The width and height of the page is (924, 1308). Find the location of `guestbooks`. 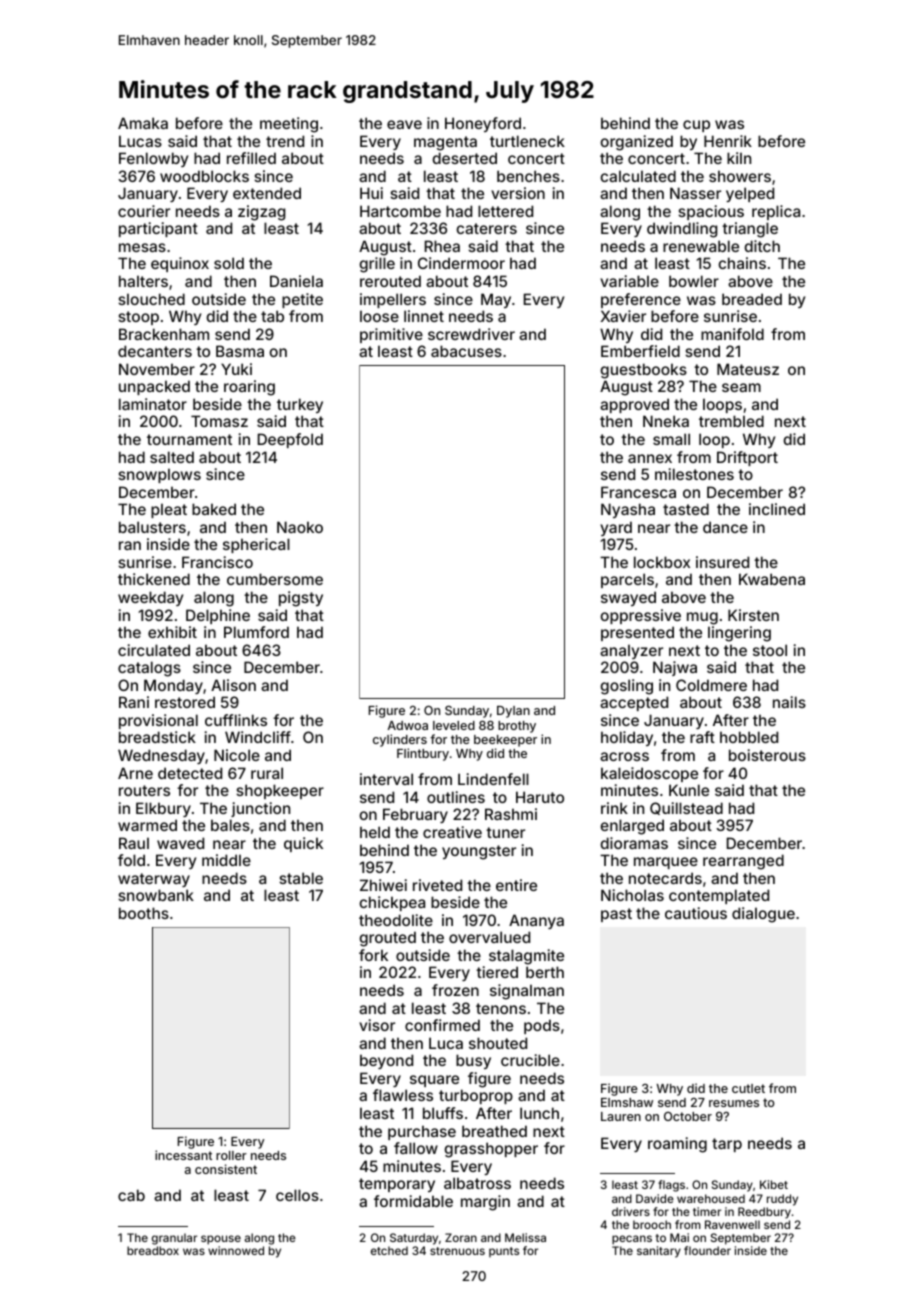

guestbooks is located at coordinates (643, 371).
